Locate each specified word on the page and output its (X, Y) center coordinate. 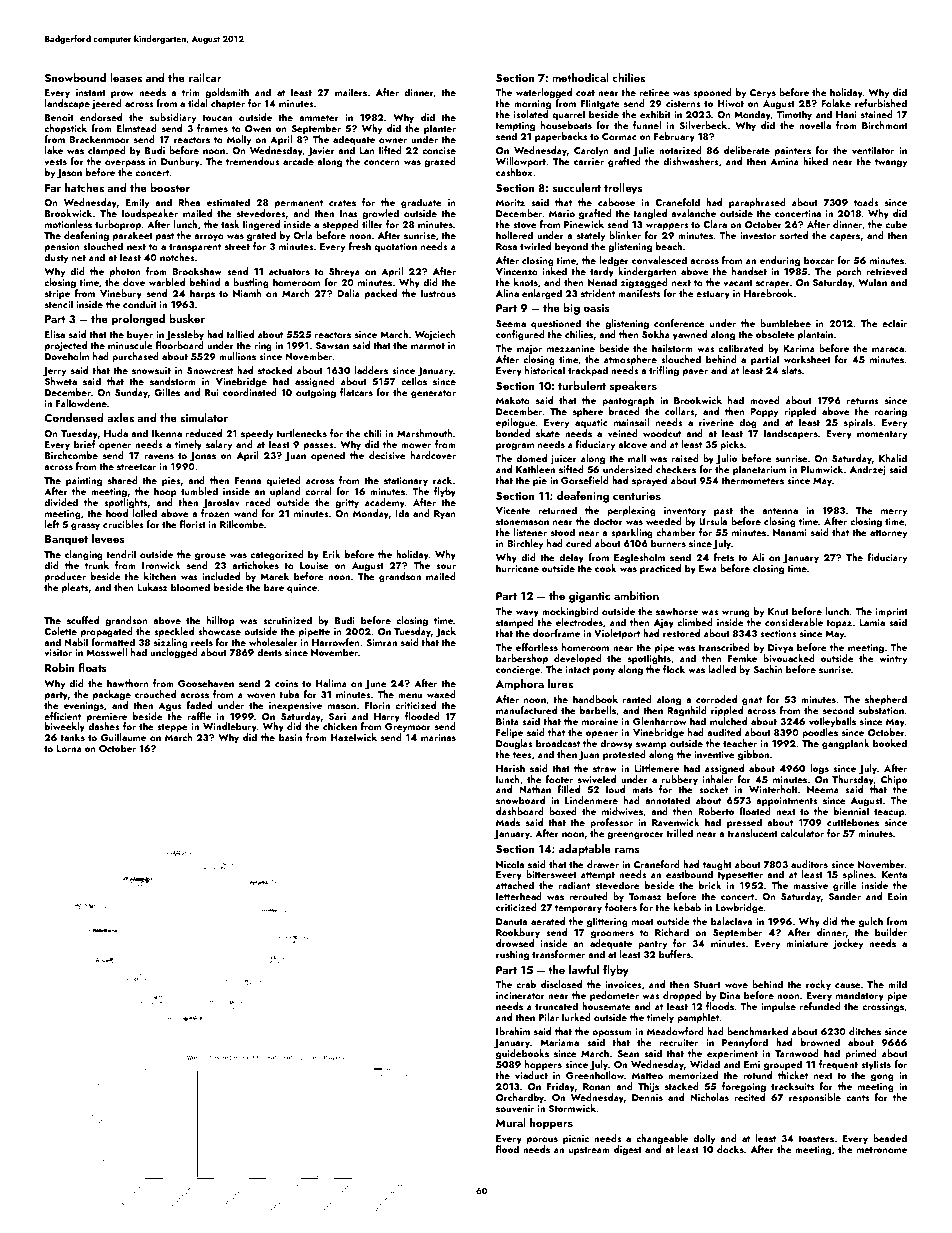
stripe (57, 294)
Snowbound (75, 77)
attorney (888, 534)
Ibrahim (513, 1031)
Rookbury (518, 933)
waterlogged (544, 93)
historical (545, 370)
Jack (445, 632)
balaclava (731, 921)
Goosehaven (206, 683)
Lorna (69, 748)
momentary (882, 435)
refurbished (881, 103)
